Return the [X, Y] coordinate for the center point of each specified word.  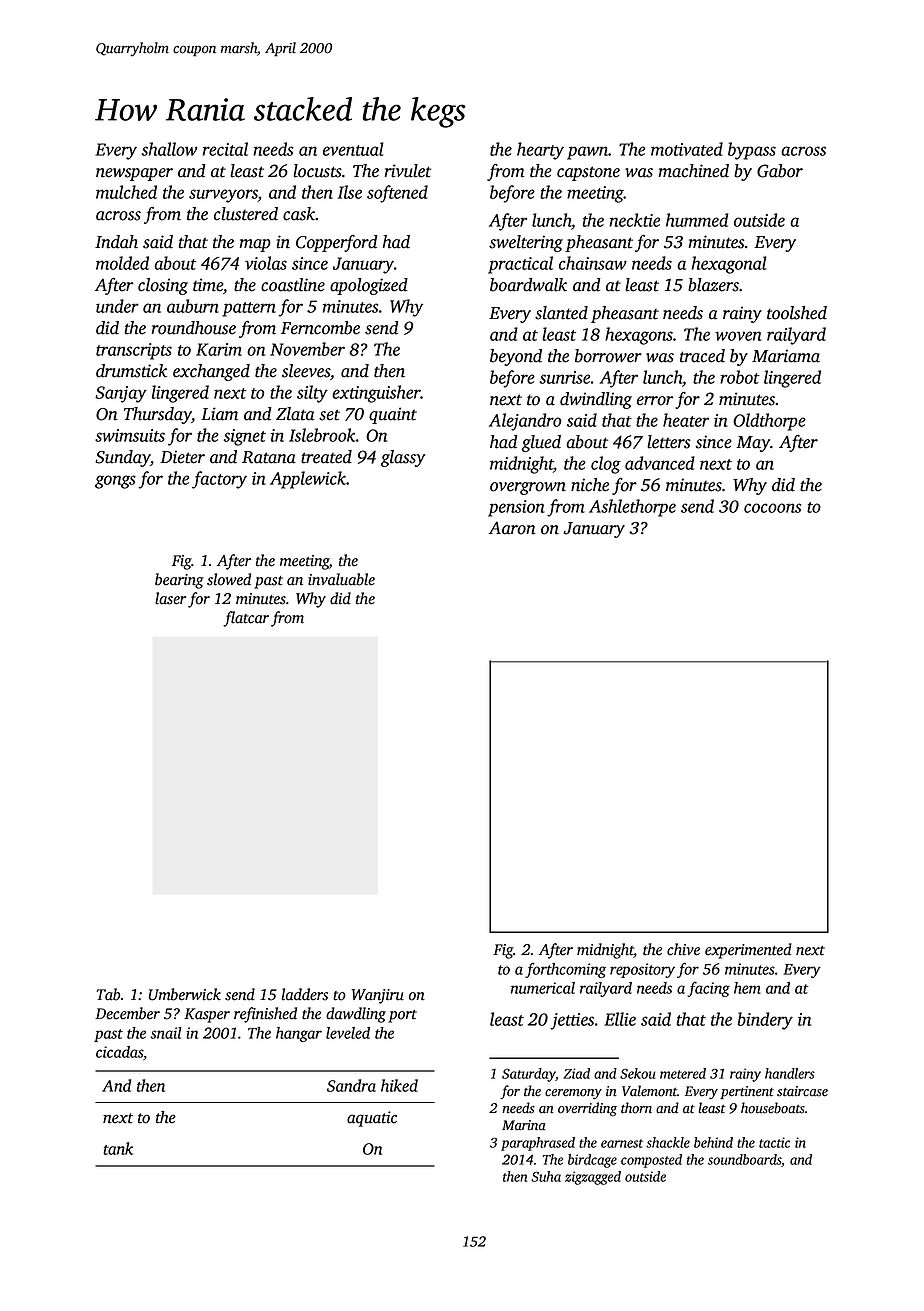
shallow [169, 149]
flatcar [246, 619]
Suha [546, 1176]
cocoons [772, 508]
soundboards [744, 1159]
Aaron [512, 528]
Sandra [351, 1085]
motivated [687, 149]
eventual [353, 149]
